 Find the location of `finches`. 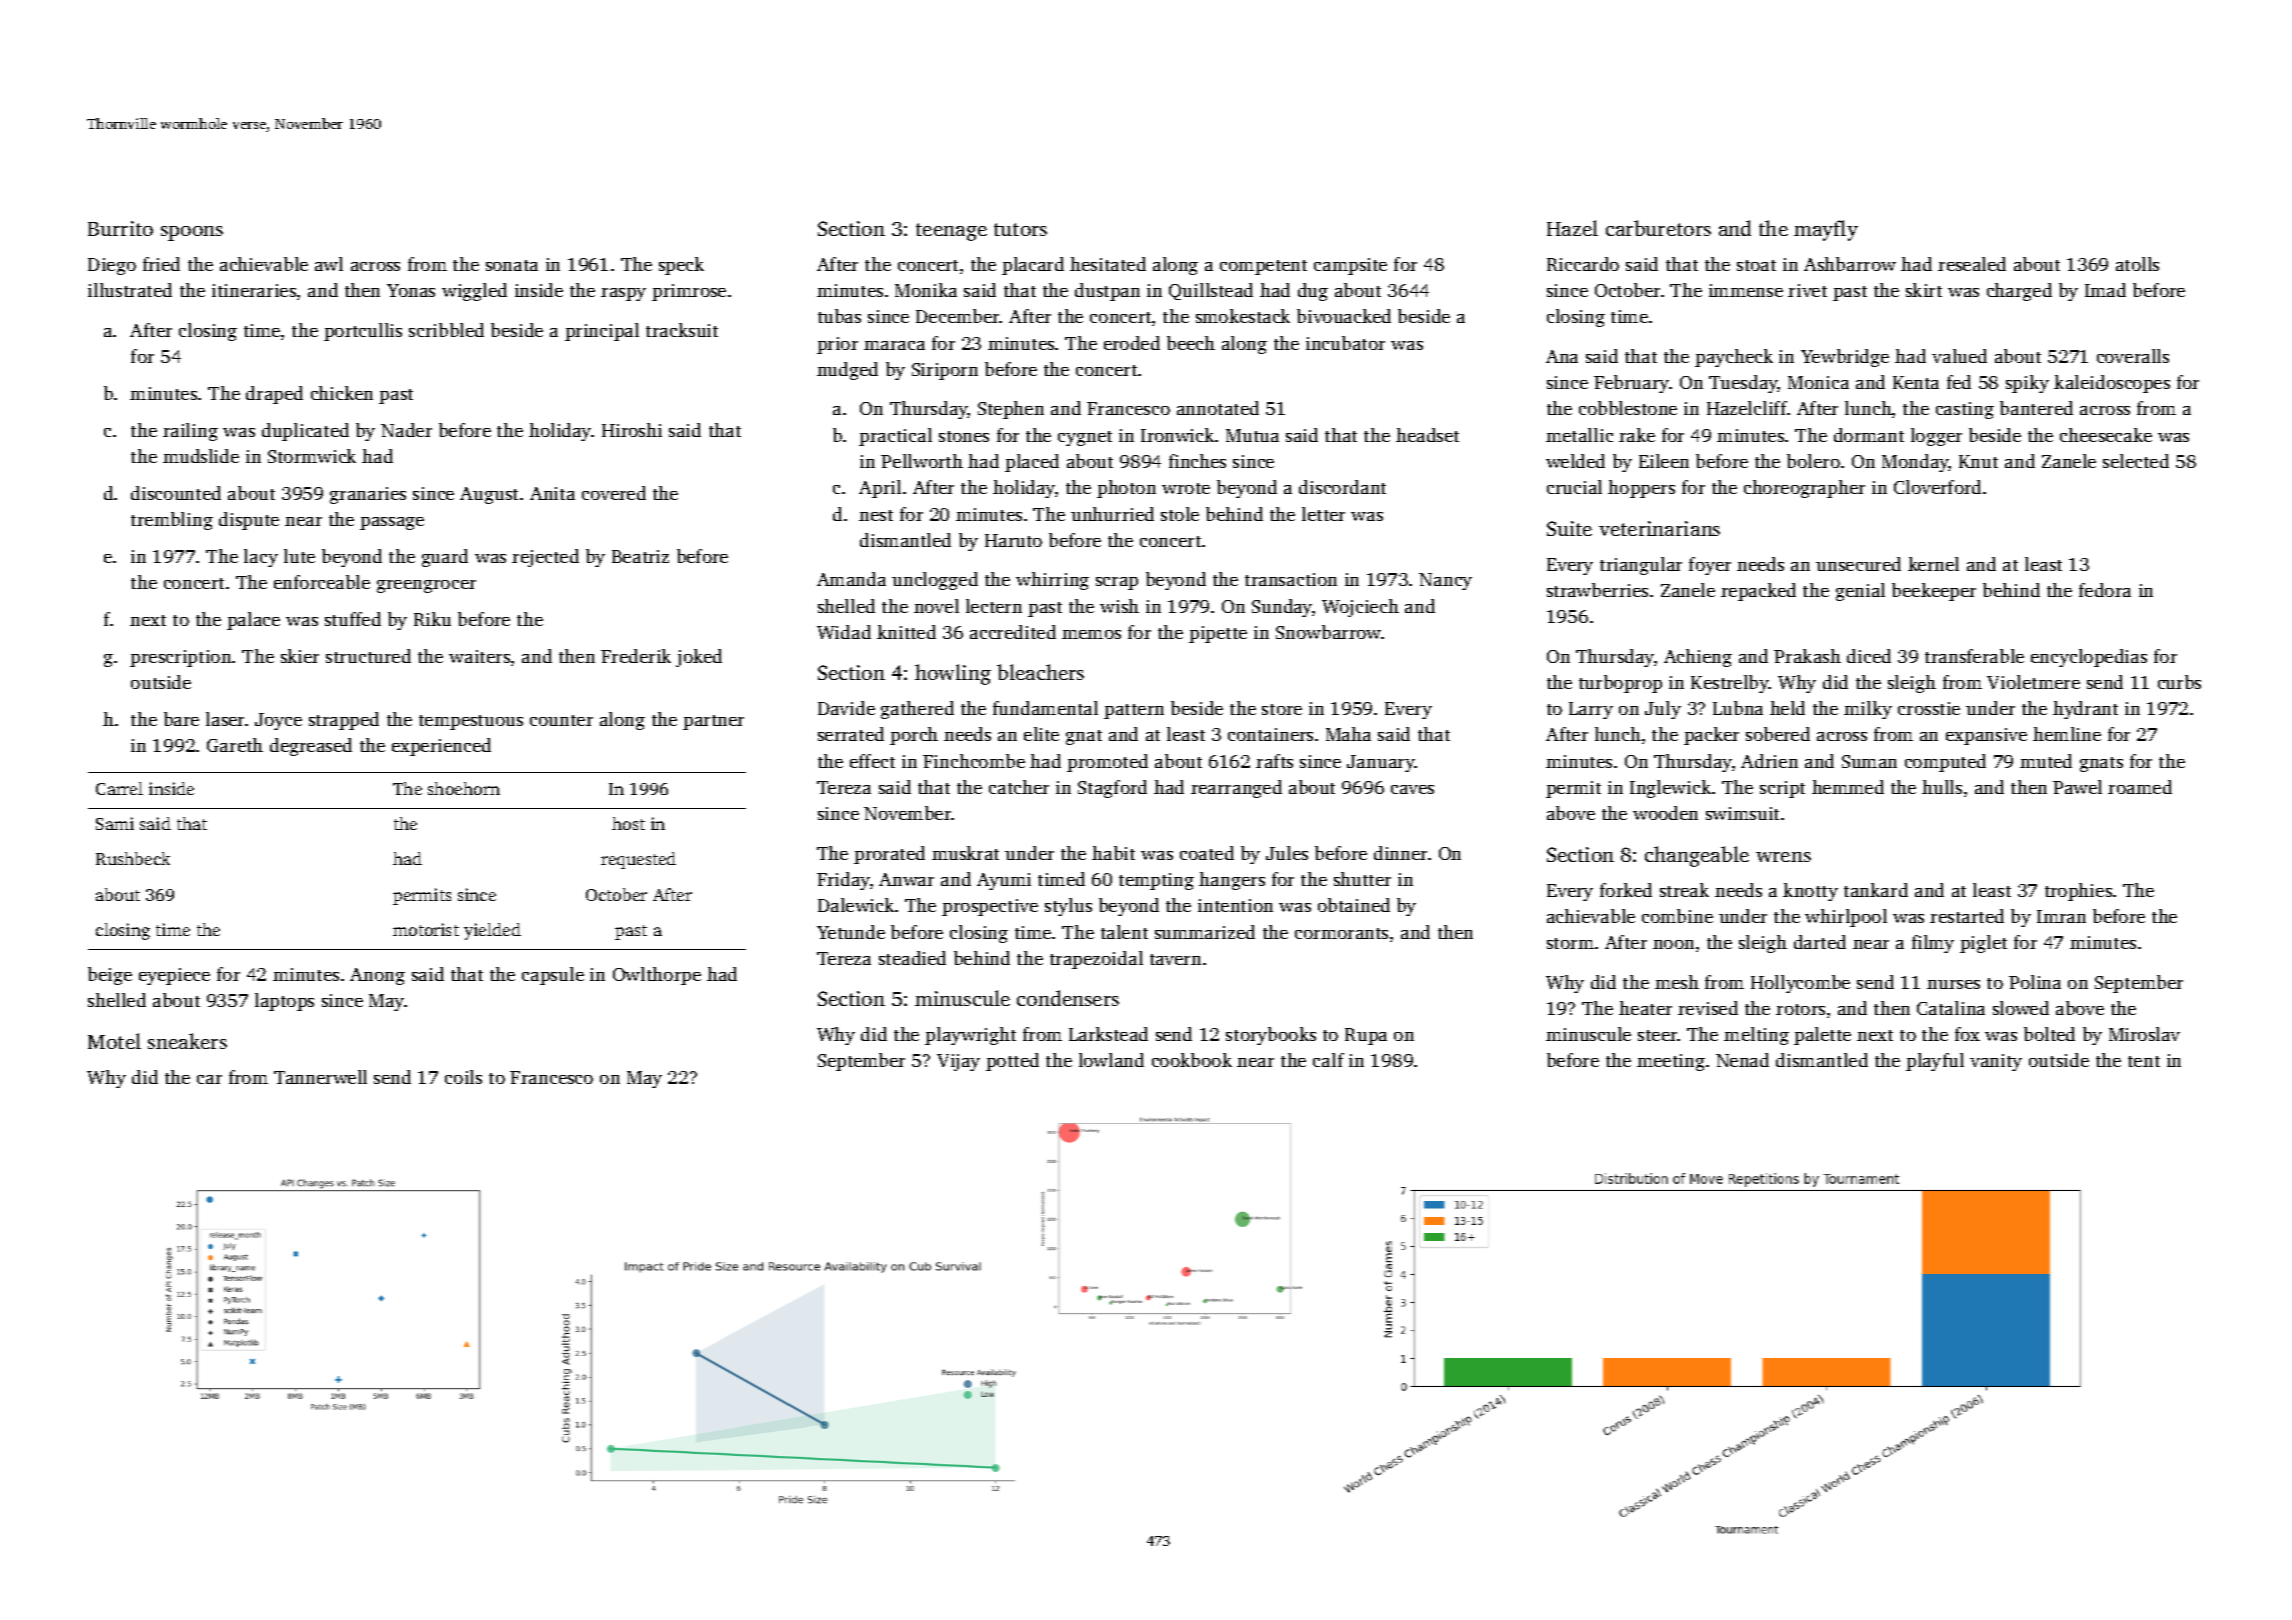

finches is located at coordinates (1197, 461).
